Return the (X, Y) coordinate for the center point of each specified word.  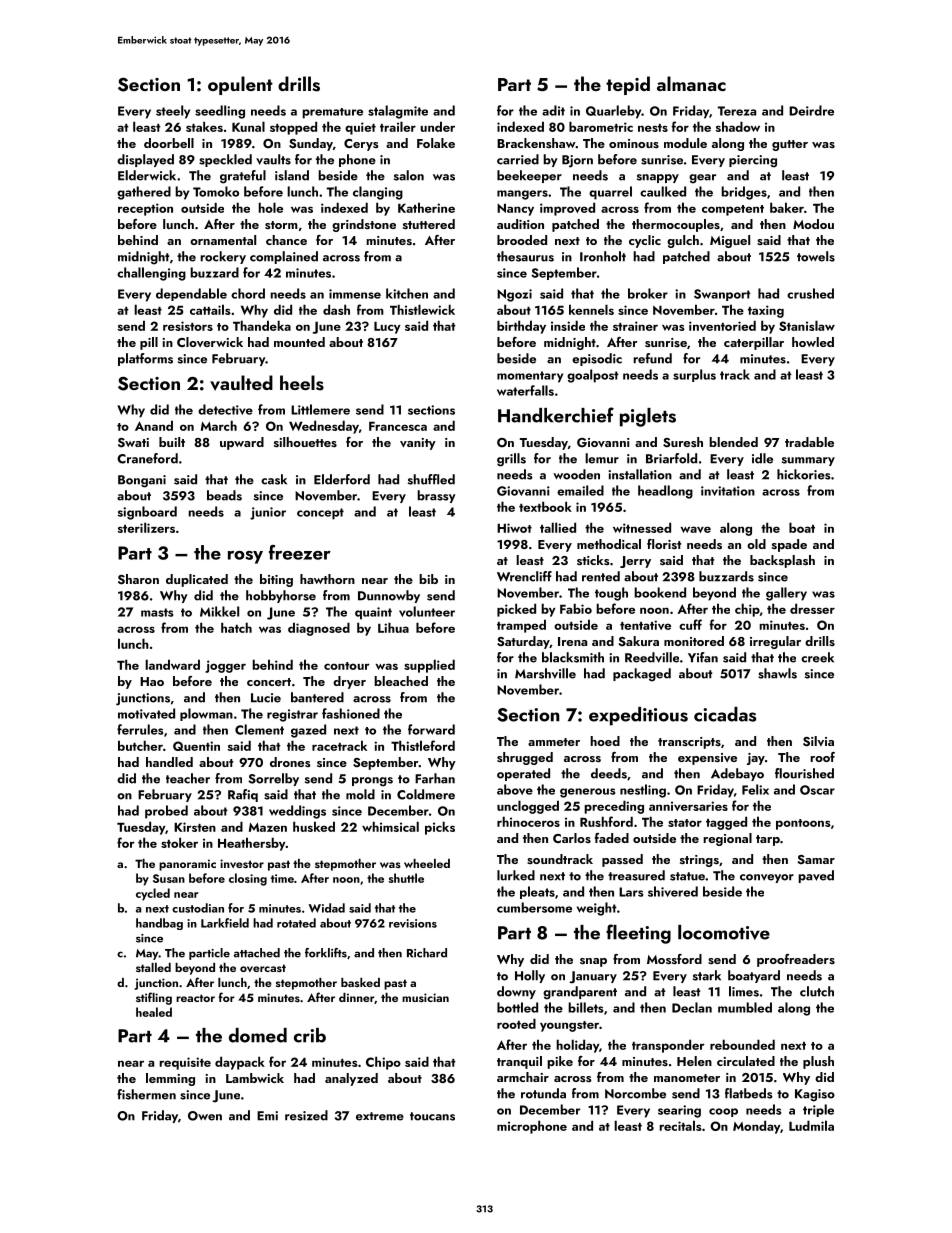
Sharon (138, 579)
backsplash (782, 561)
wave (695, 529)
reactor (195, 998)
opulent (240, 85)
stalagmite (398, 112)
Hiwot (514, 528)
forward (431, 729)
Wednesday (324, 427)
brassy (436, 496)
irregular (775, 642)
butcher (140, 745)
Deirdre (811, 110)
